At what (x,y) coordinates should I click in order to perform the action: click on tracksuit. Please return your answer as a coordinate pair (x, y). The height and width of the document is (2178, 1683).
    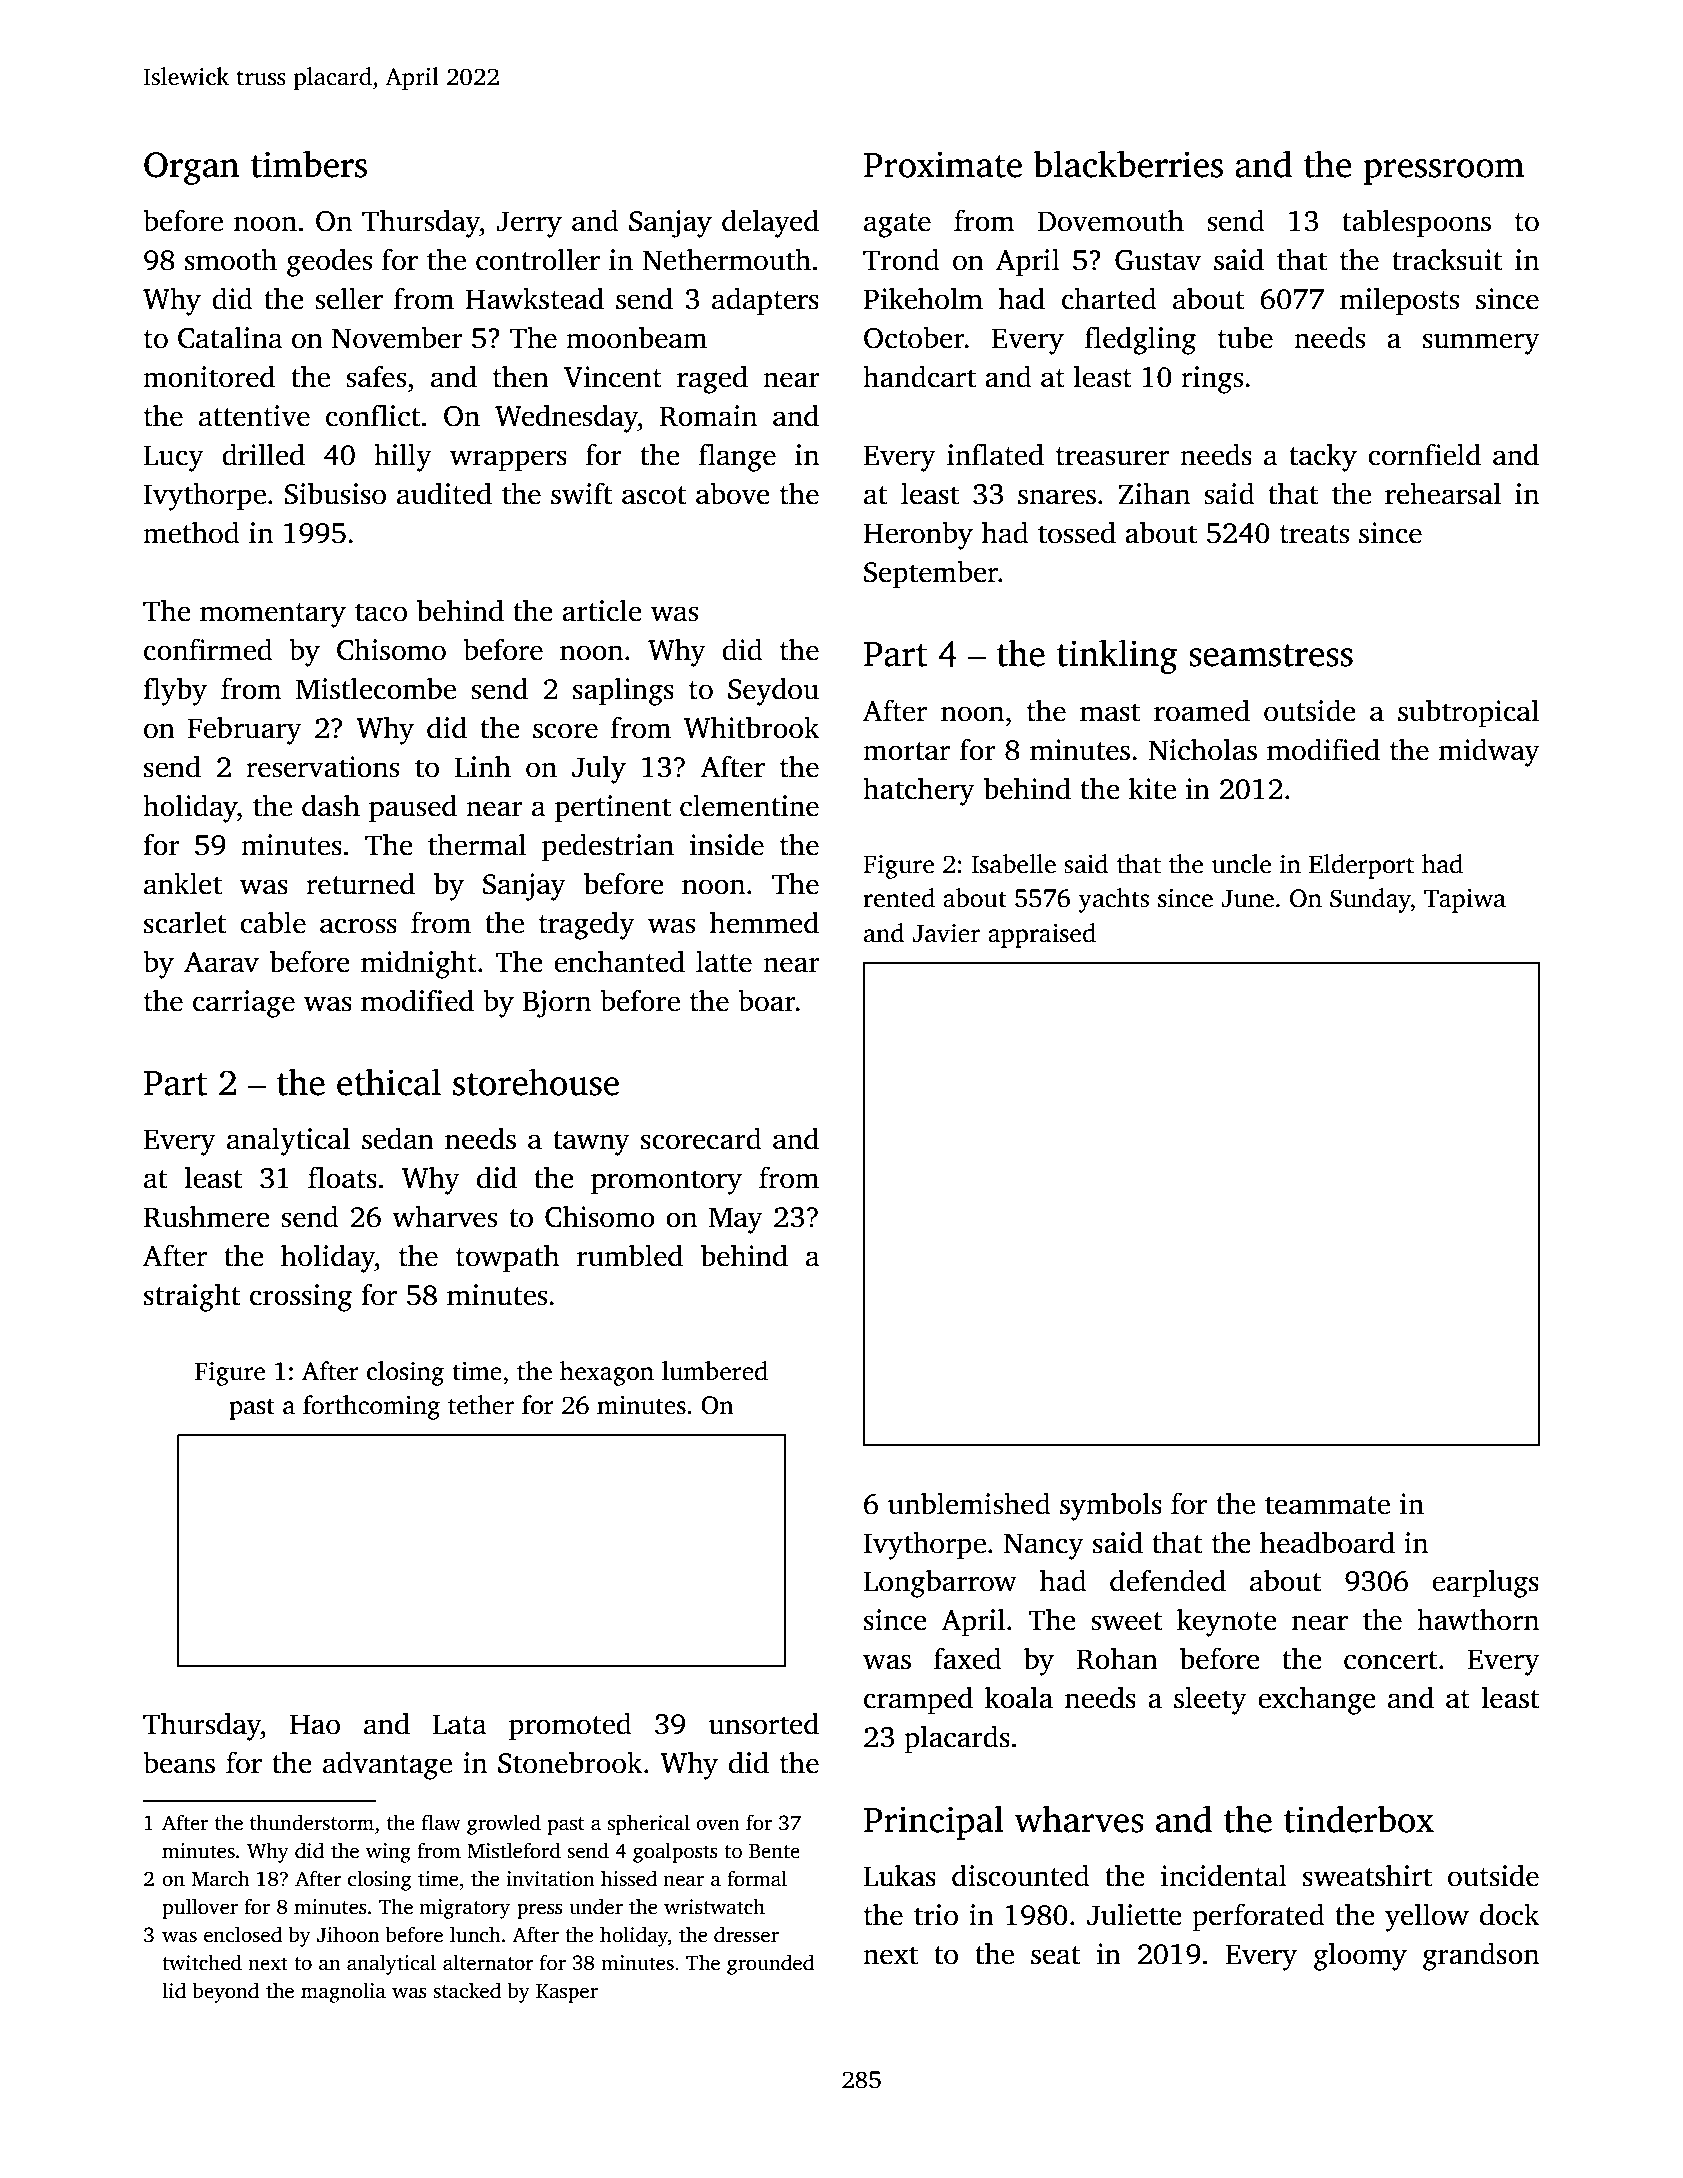
    Looking at the image, I should click on (1447, 259).
